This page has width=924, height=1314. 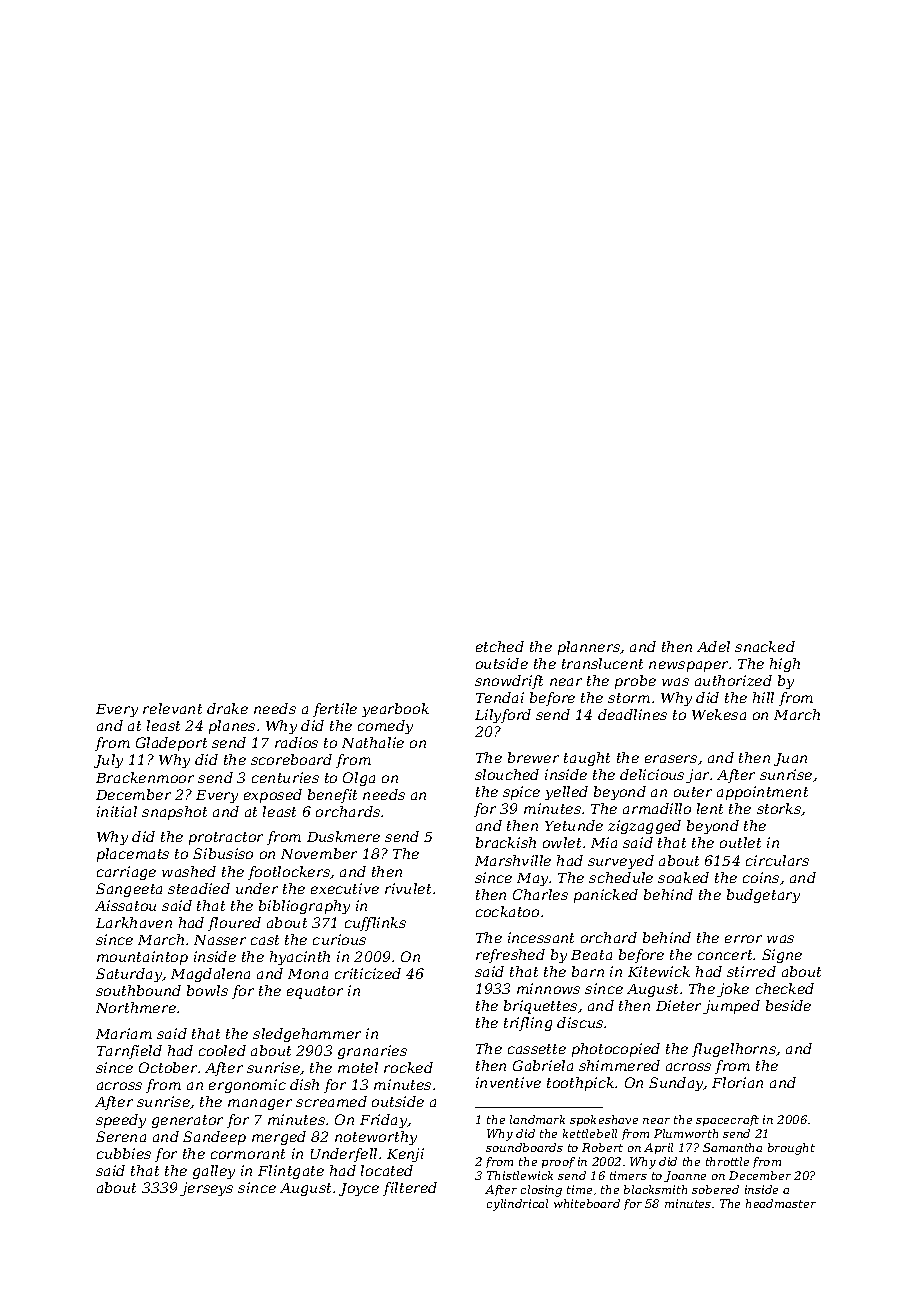 I want to click on mountaintop, so click(x=142, y=958).
